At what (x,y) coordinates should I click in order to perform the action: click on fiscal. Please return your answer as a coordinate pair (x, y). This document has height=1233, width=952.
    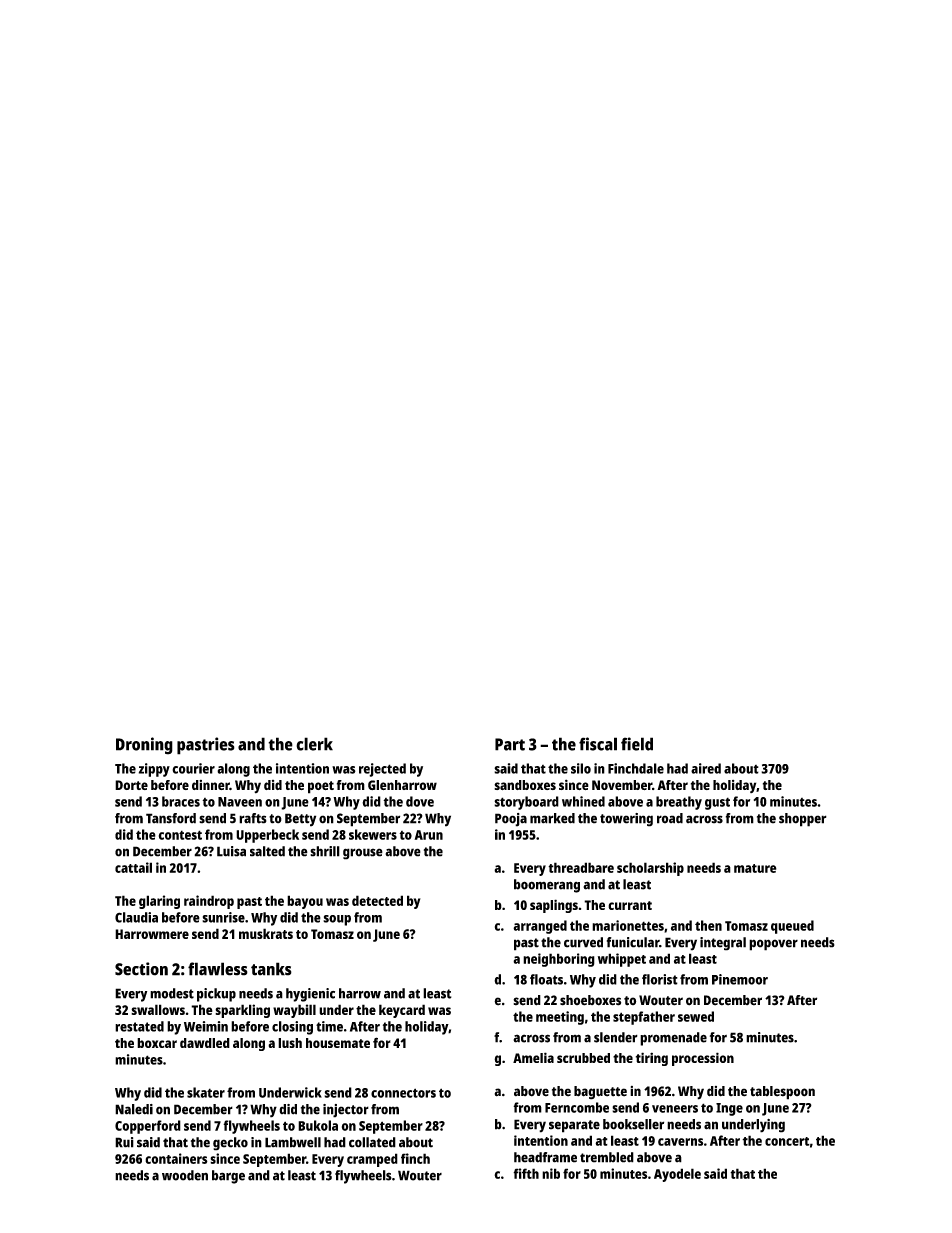
    Looking at the image, I should click on (598, 744).
